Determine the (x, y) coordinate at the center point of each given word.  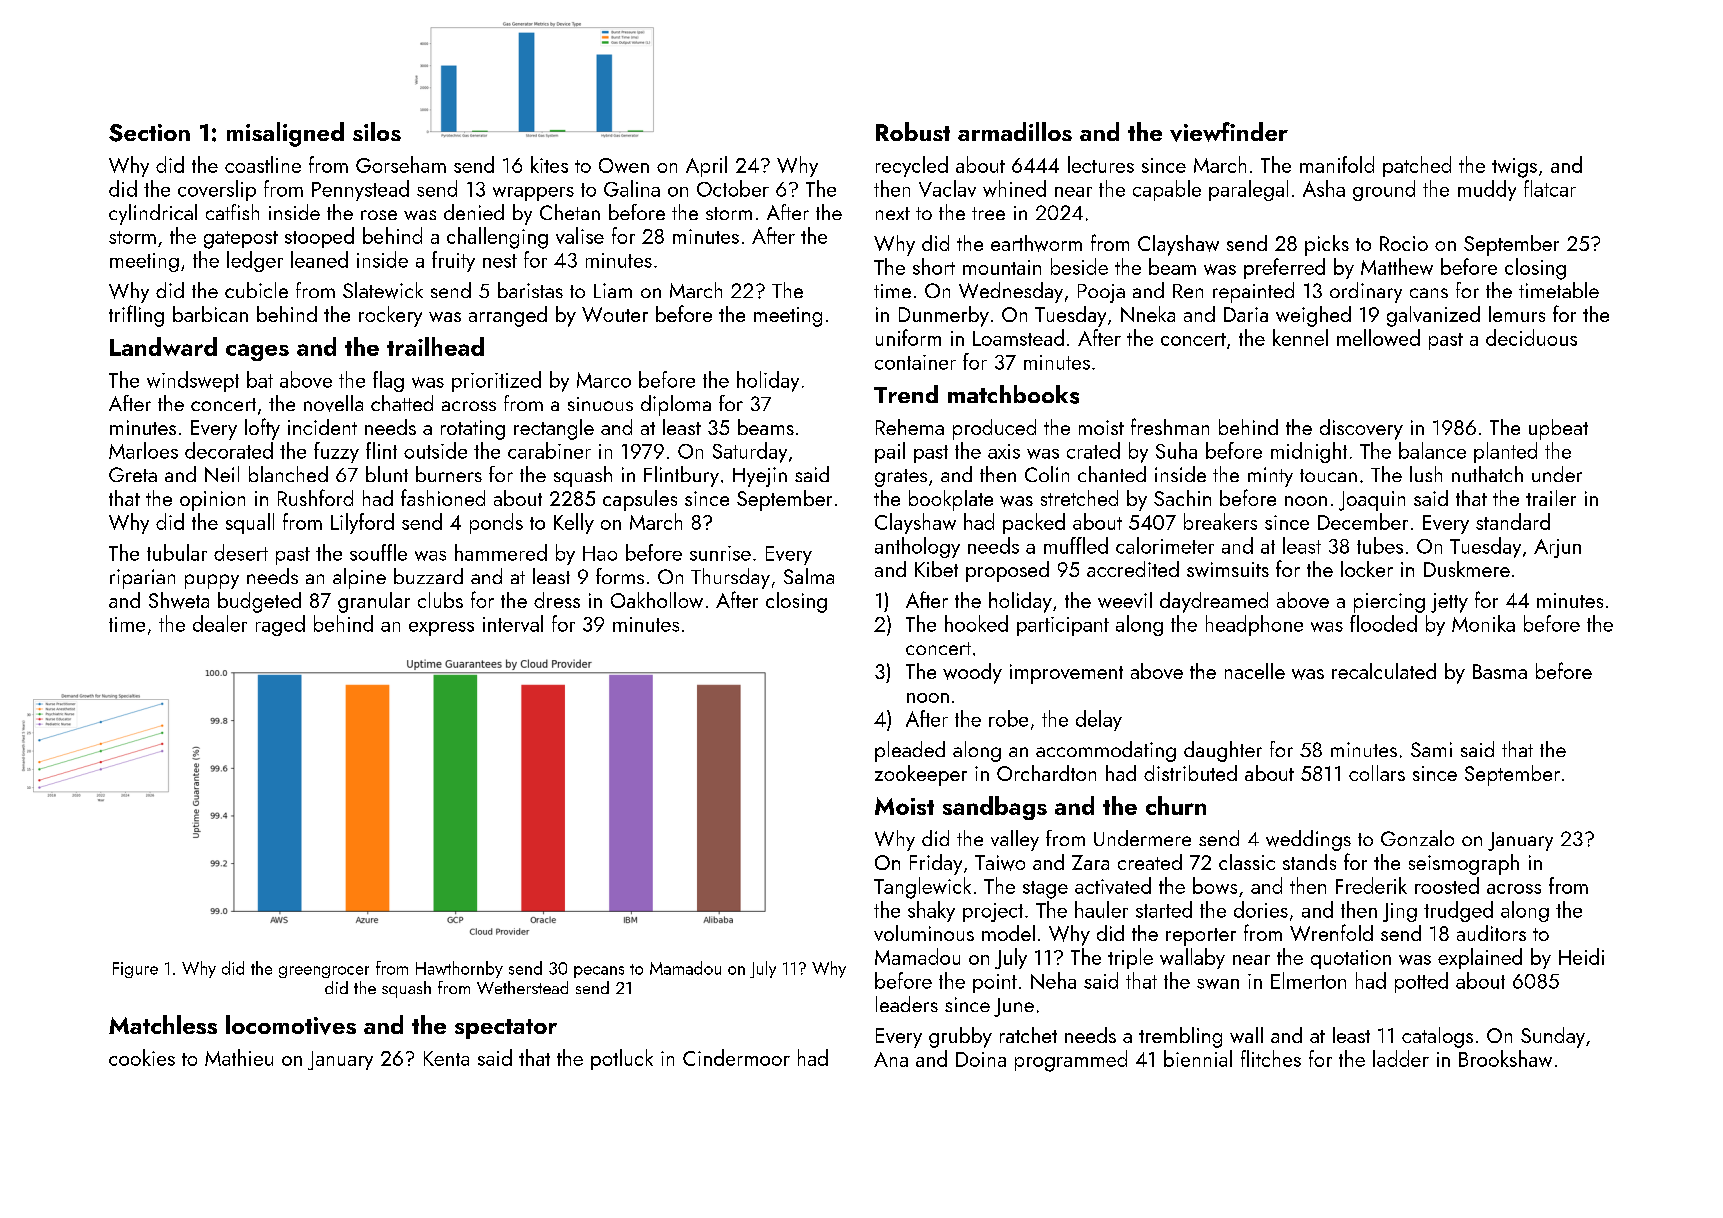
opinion (212, 501)
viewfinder (1229, 132)
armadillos (1015, 131)
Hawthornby (459, 969)
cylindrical (153, 214)
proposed (1007, 571)
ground (1384, 190)
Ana (891, 1059)
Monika (1483, 623)
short (934, 266)
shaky (931, 911)
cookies (142, 1057)
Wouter (615, 314)
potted (1421, 982)
